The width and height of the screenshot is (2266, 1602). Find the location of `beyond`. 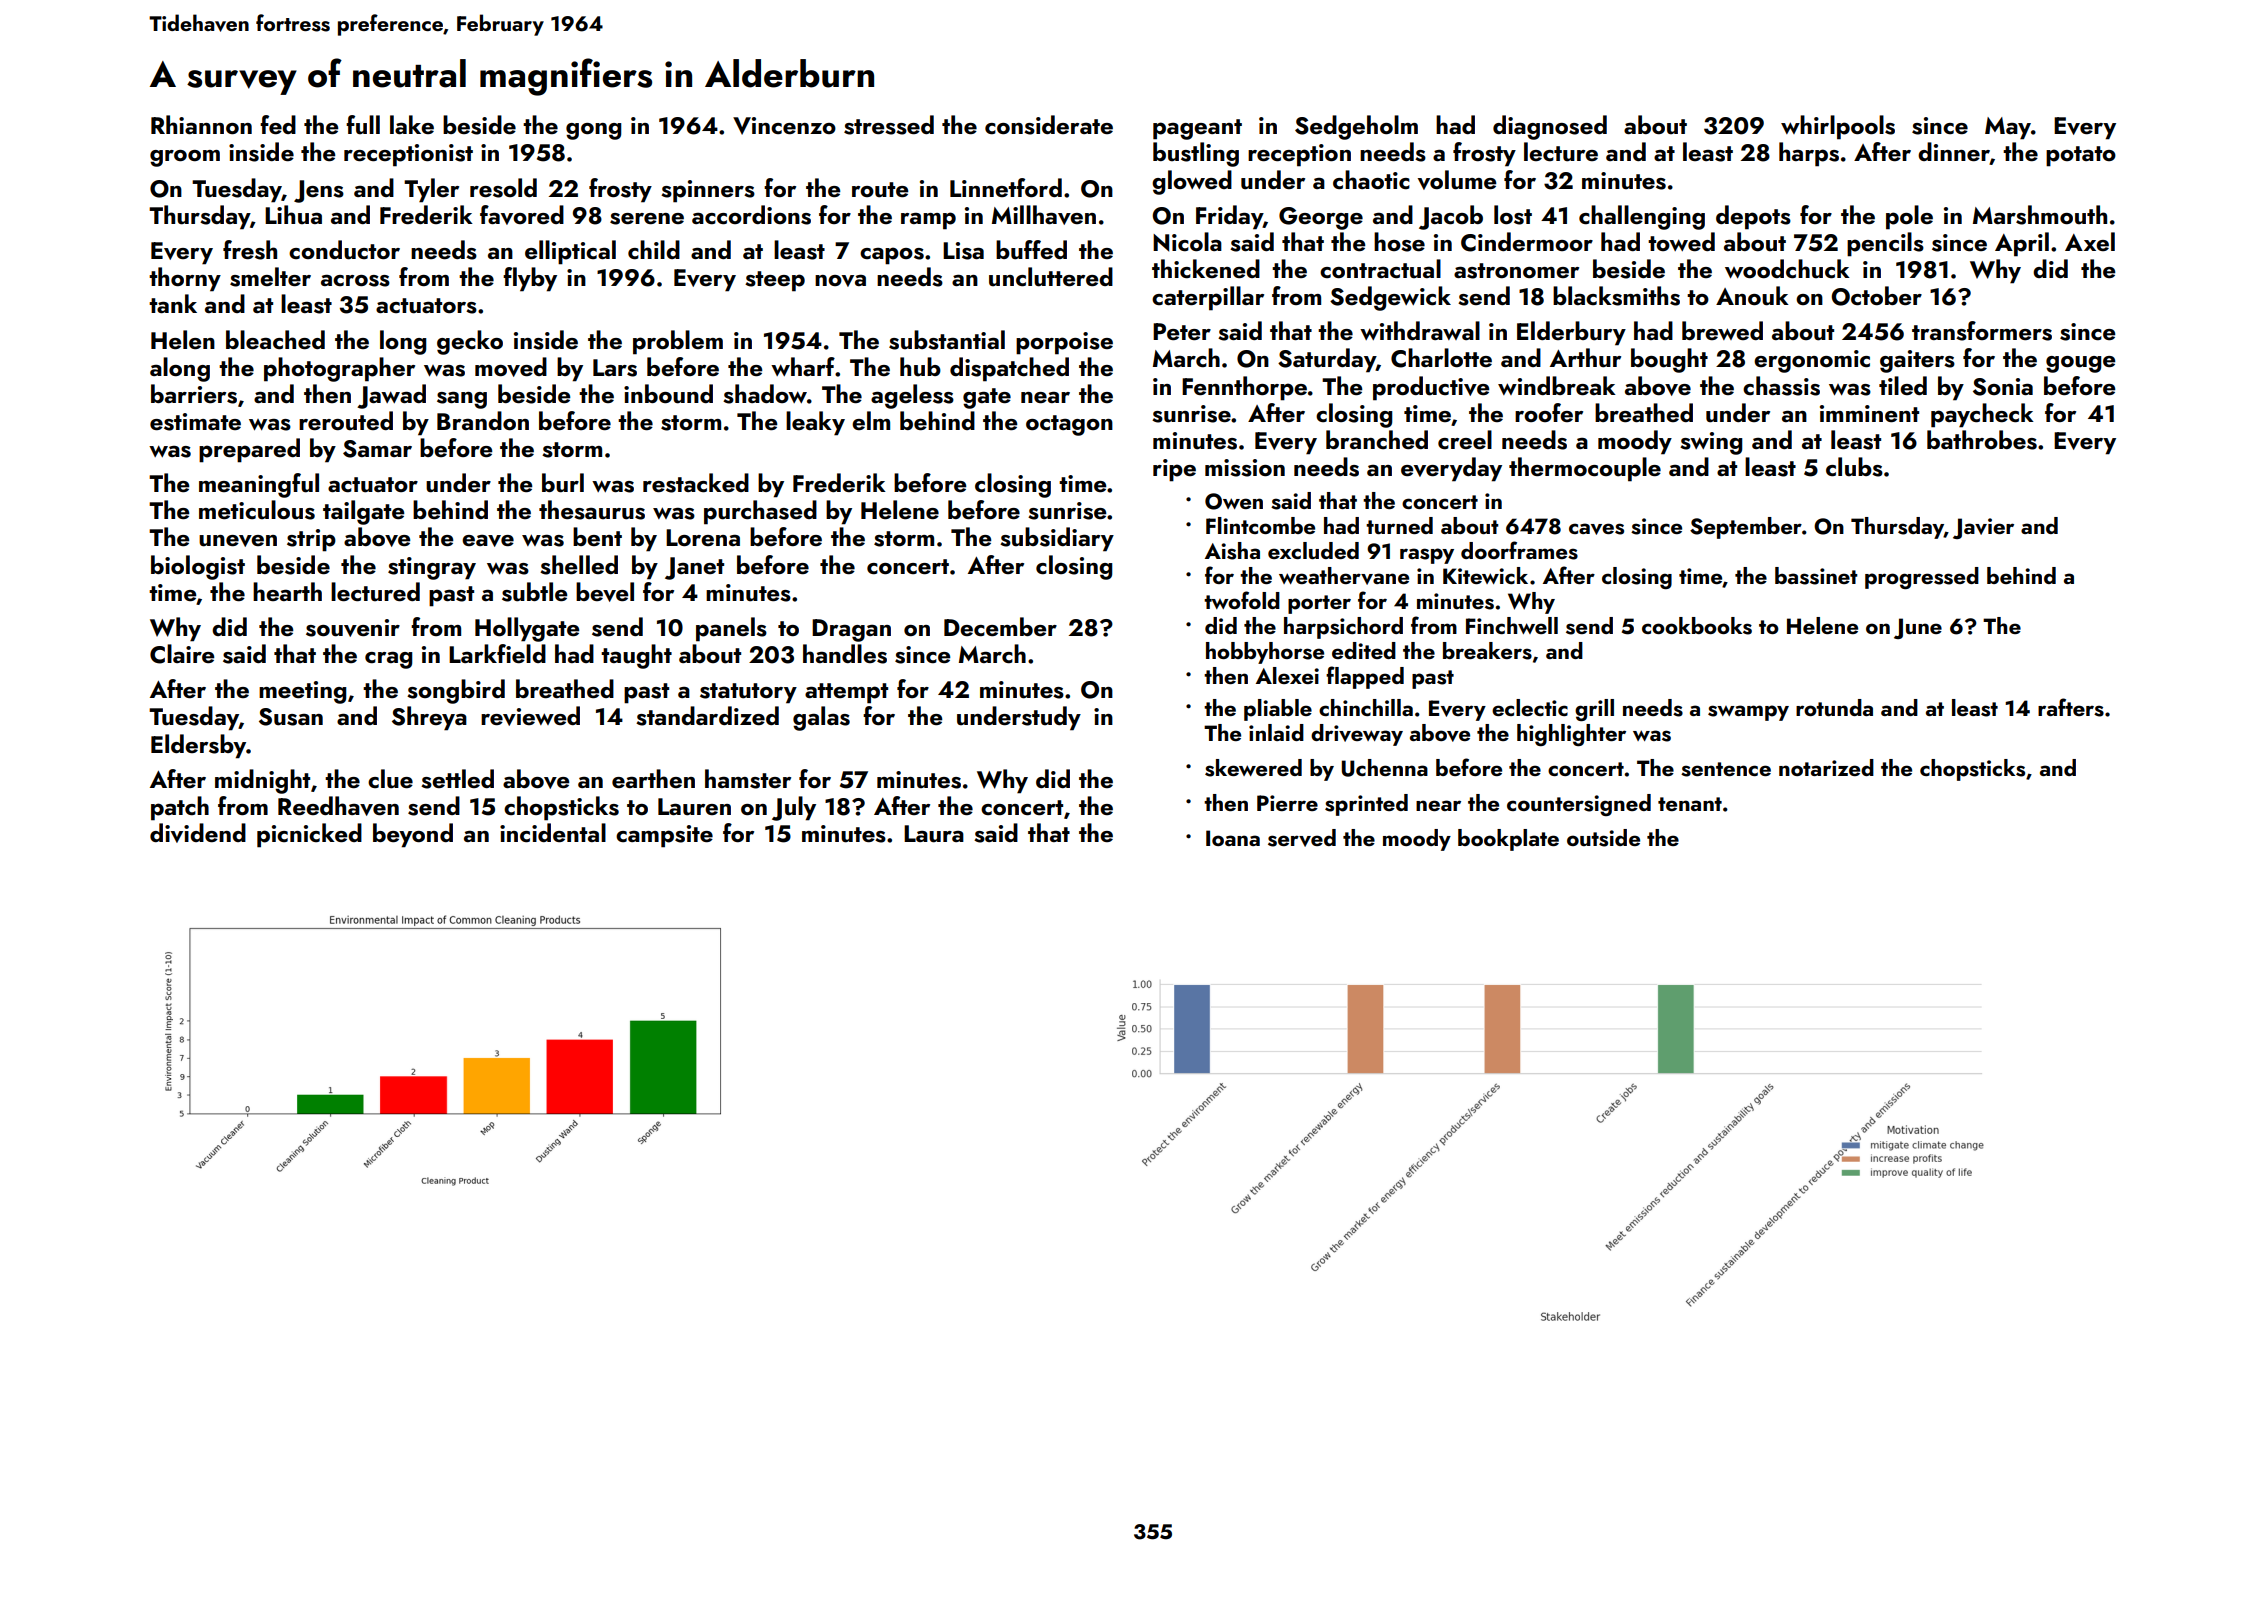

beyond is located at coordinates (413, 835).
